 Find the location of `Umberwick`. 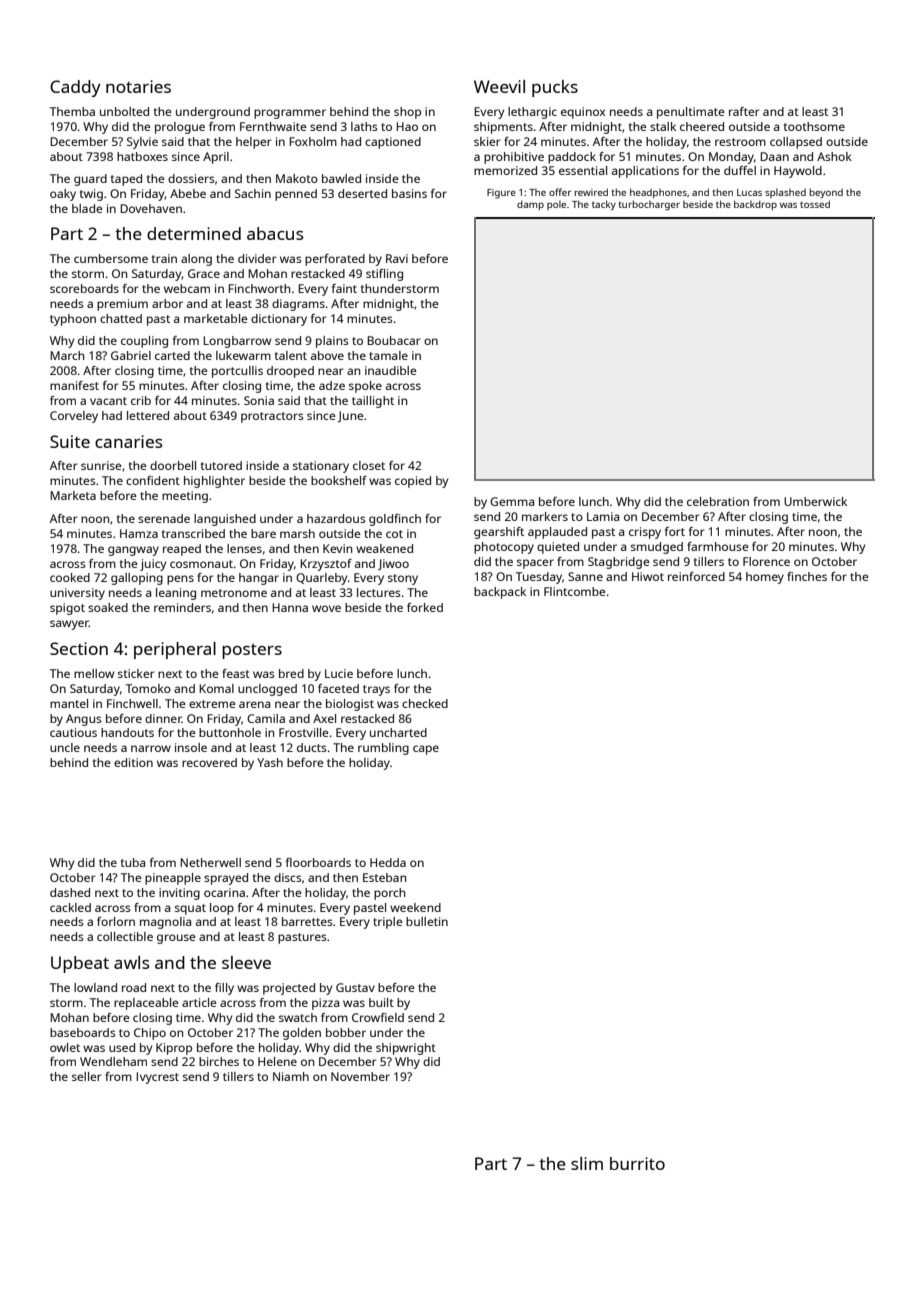

Umberwick is located at coordinates (815, 501).
